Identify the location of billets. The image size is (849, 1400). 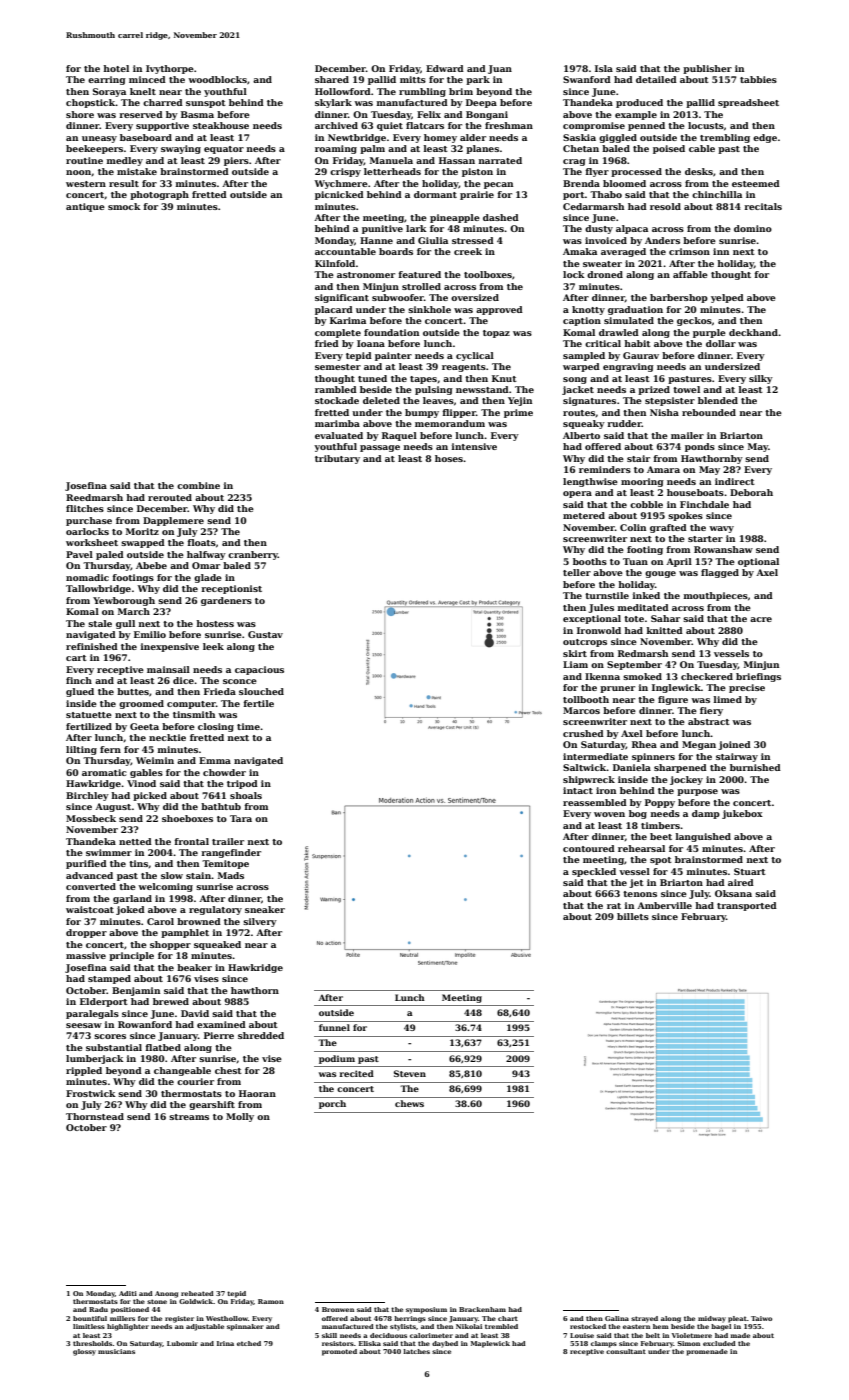
(633, 916).
